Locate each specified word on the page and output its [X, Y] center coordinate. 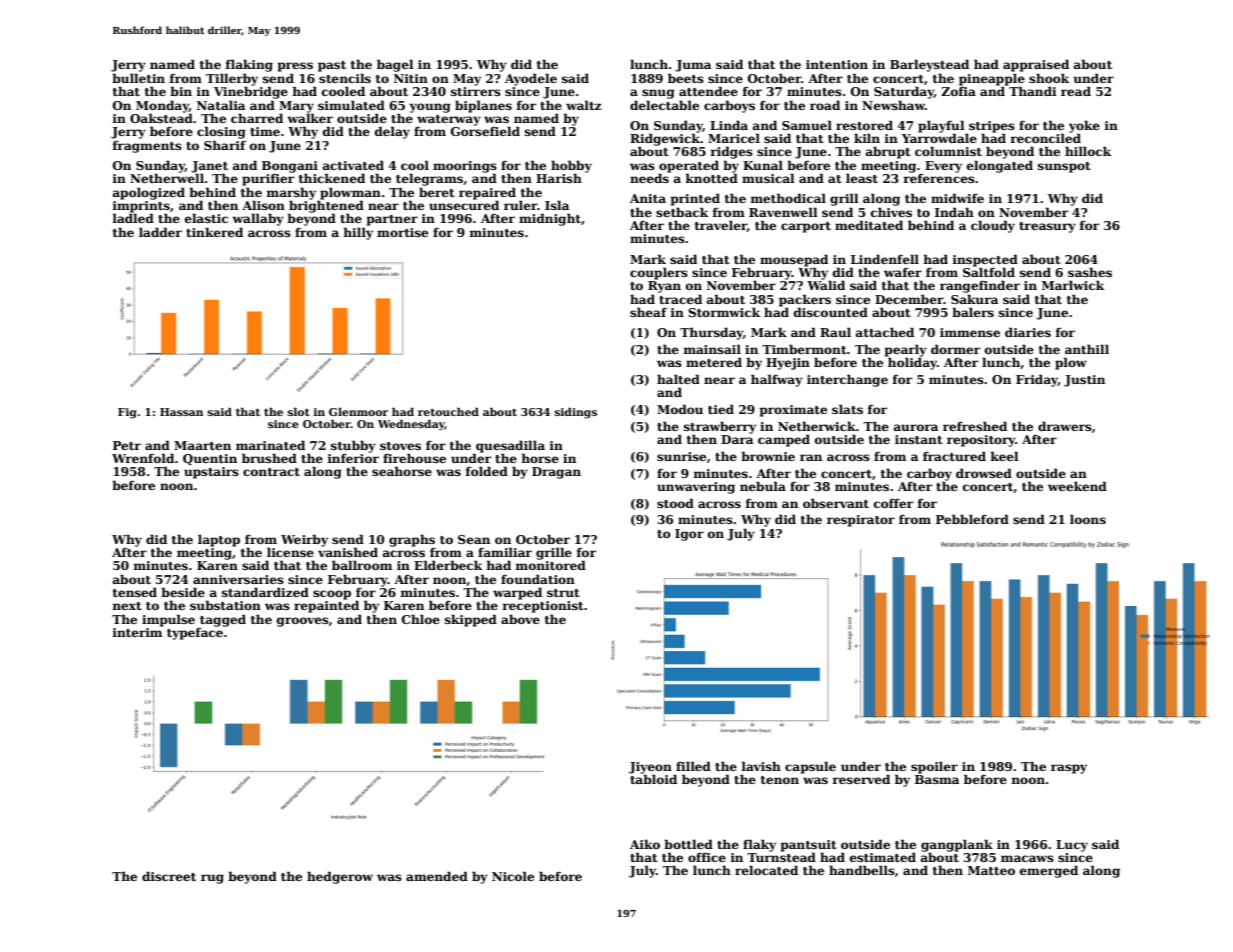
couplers [659, 273]
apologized [149, 193]
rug [212, 879]
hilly [358, 233]
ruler [520, 205]
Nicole [513, 876]
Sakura [974, 299]
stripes [992, 127]
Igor [689, 535]
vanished [348, 552]
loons [1088, 519]
